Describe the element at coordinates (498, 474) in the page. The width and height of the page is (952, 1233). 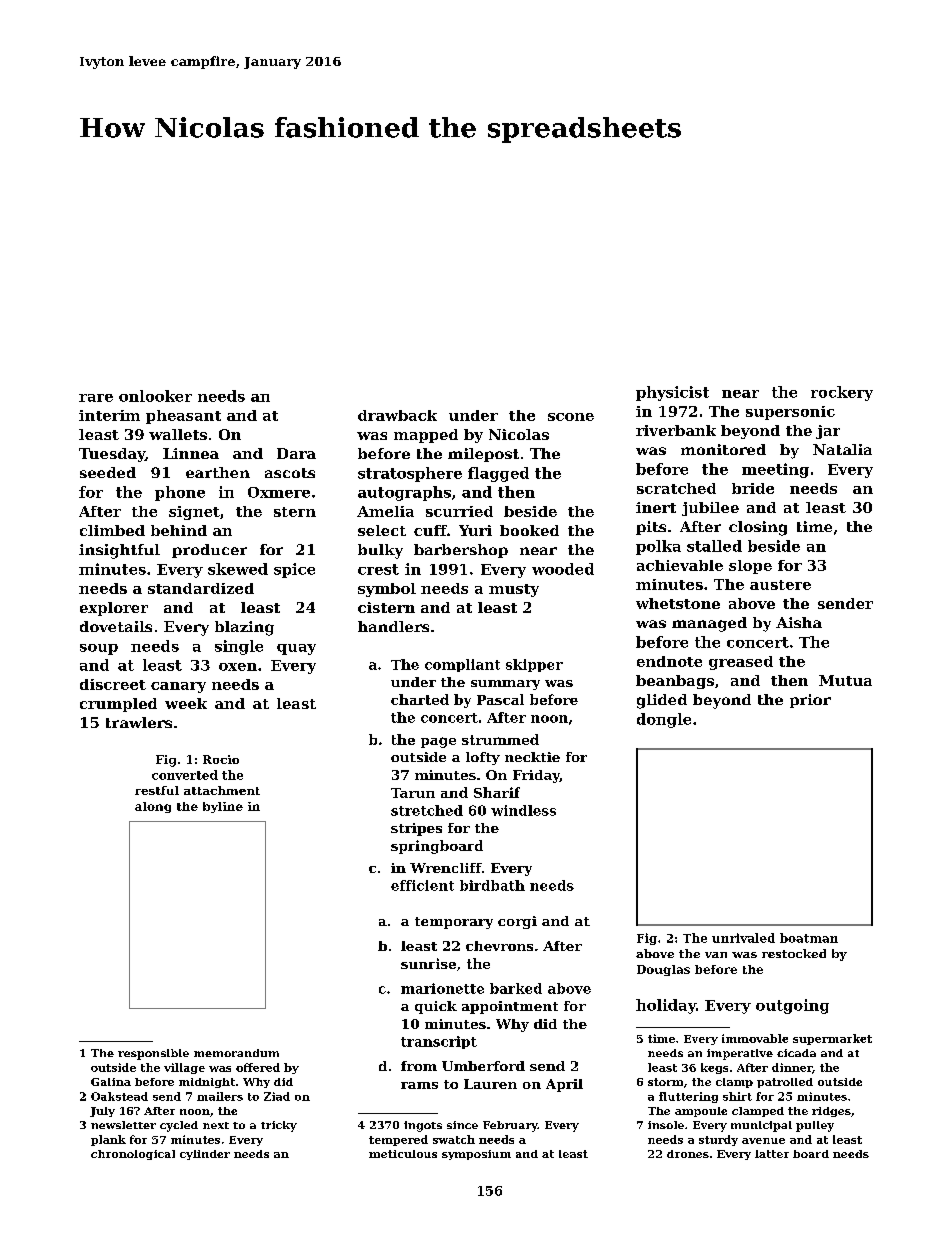
I see `flagged` at that location.
